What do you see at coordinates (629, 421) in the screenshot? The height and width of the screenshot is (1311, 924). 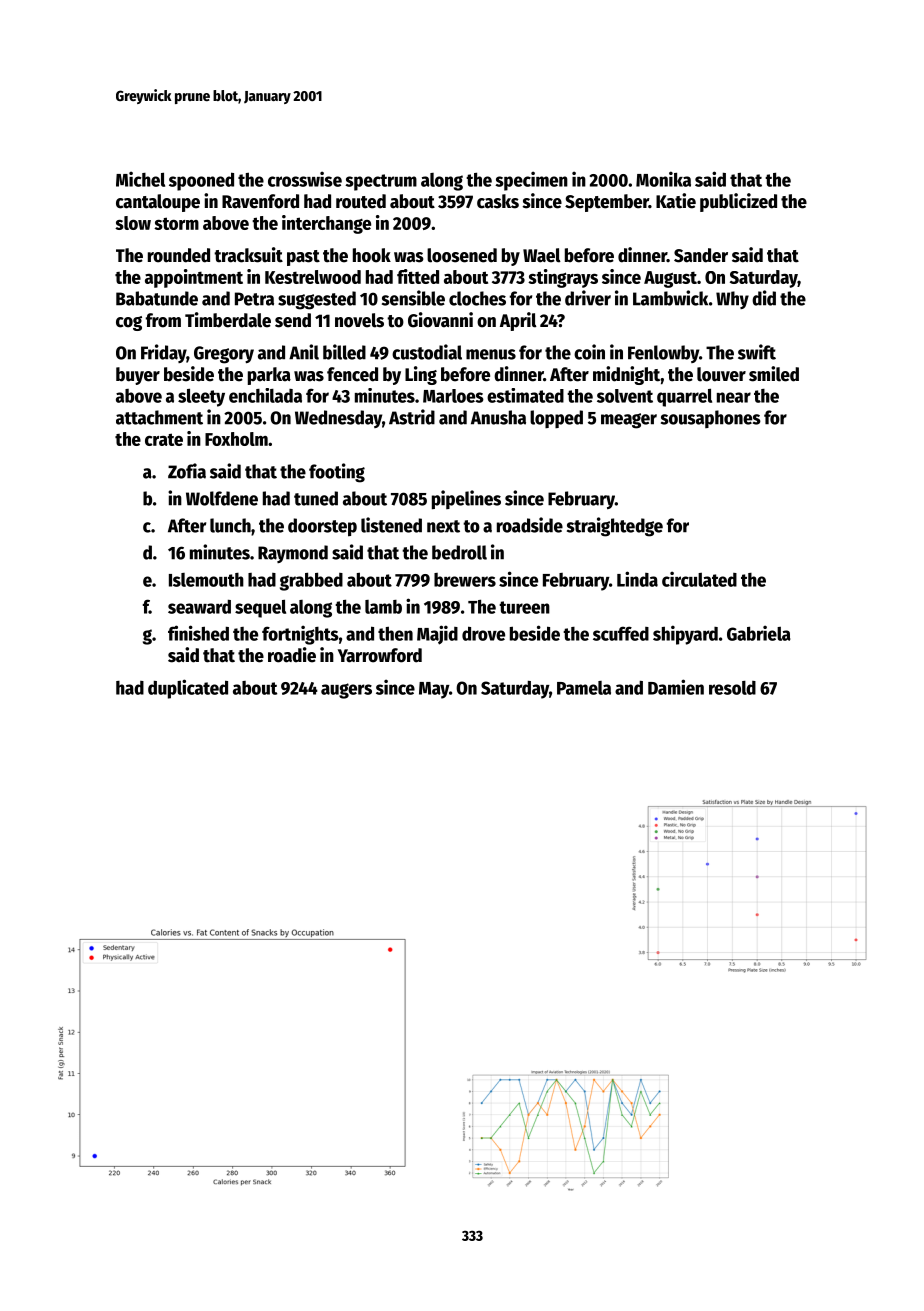 I see `meager` at bounding box center [629, 421].
